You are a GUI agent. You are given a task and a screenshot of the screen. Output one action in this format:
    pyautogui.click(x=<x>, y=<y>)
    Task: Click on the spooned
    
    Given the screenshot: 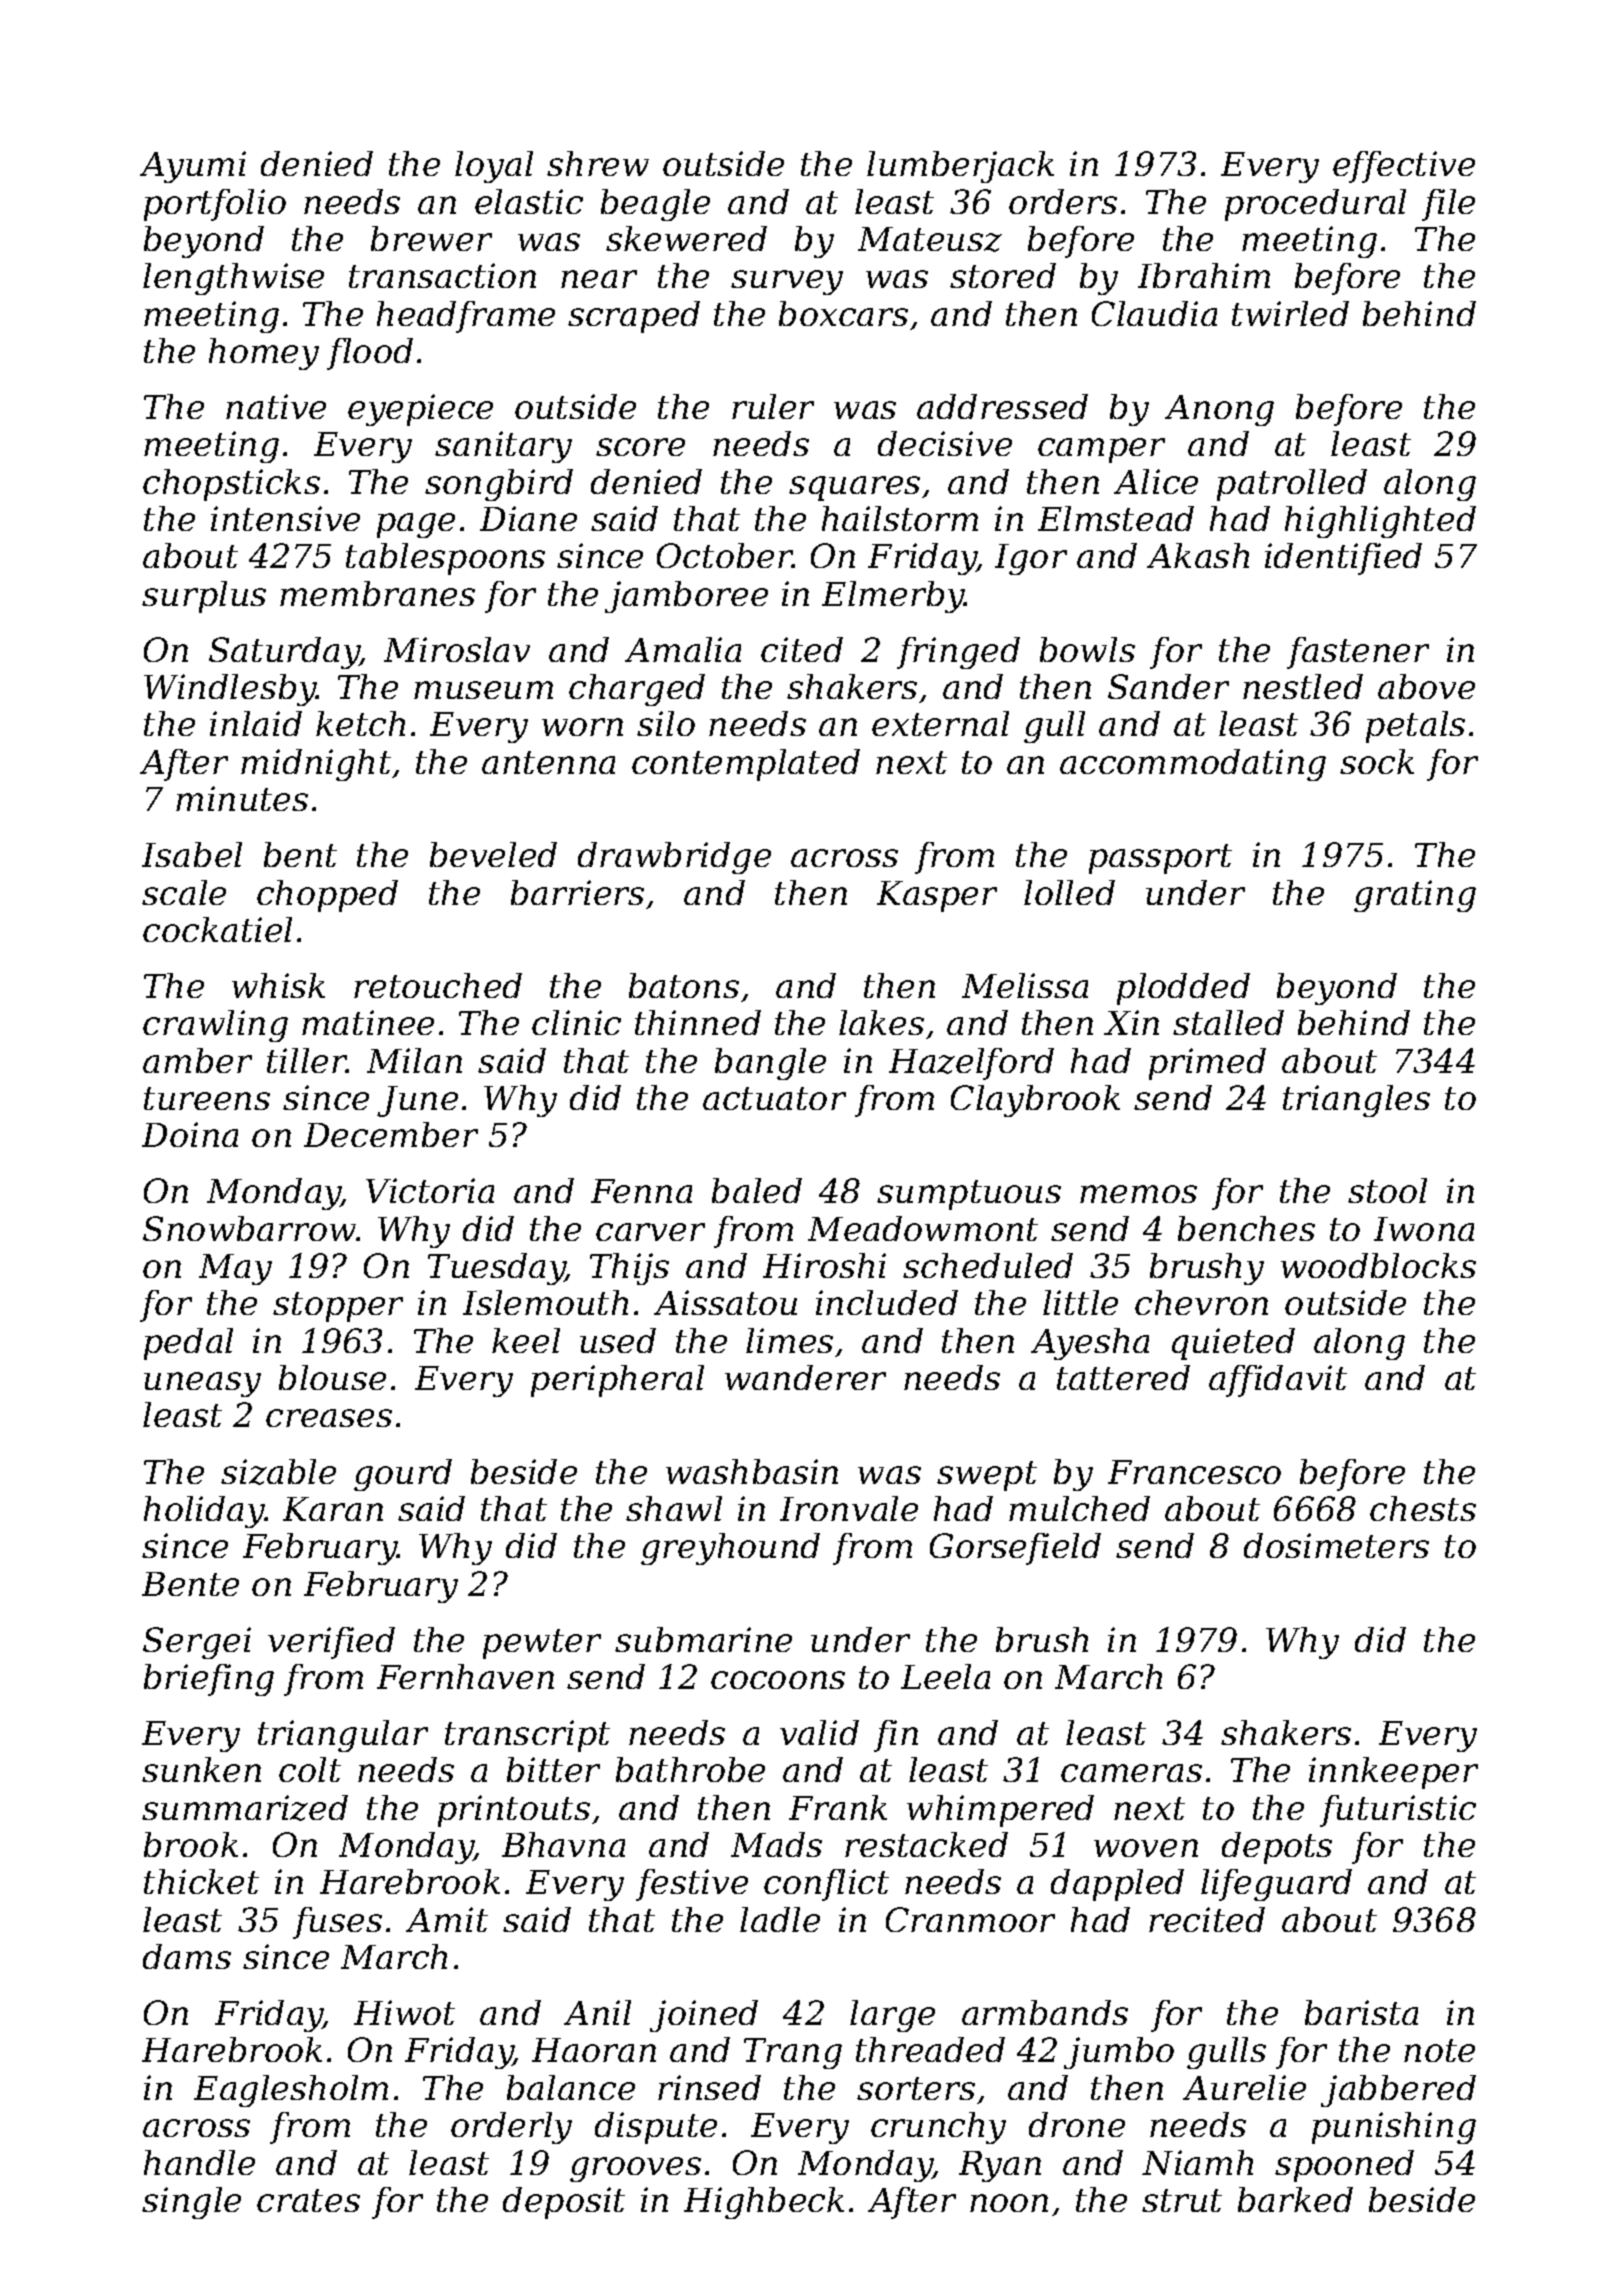 What is the action you would take?
    pyautogui.click(x=1344, y=2166)
